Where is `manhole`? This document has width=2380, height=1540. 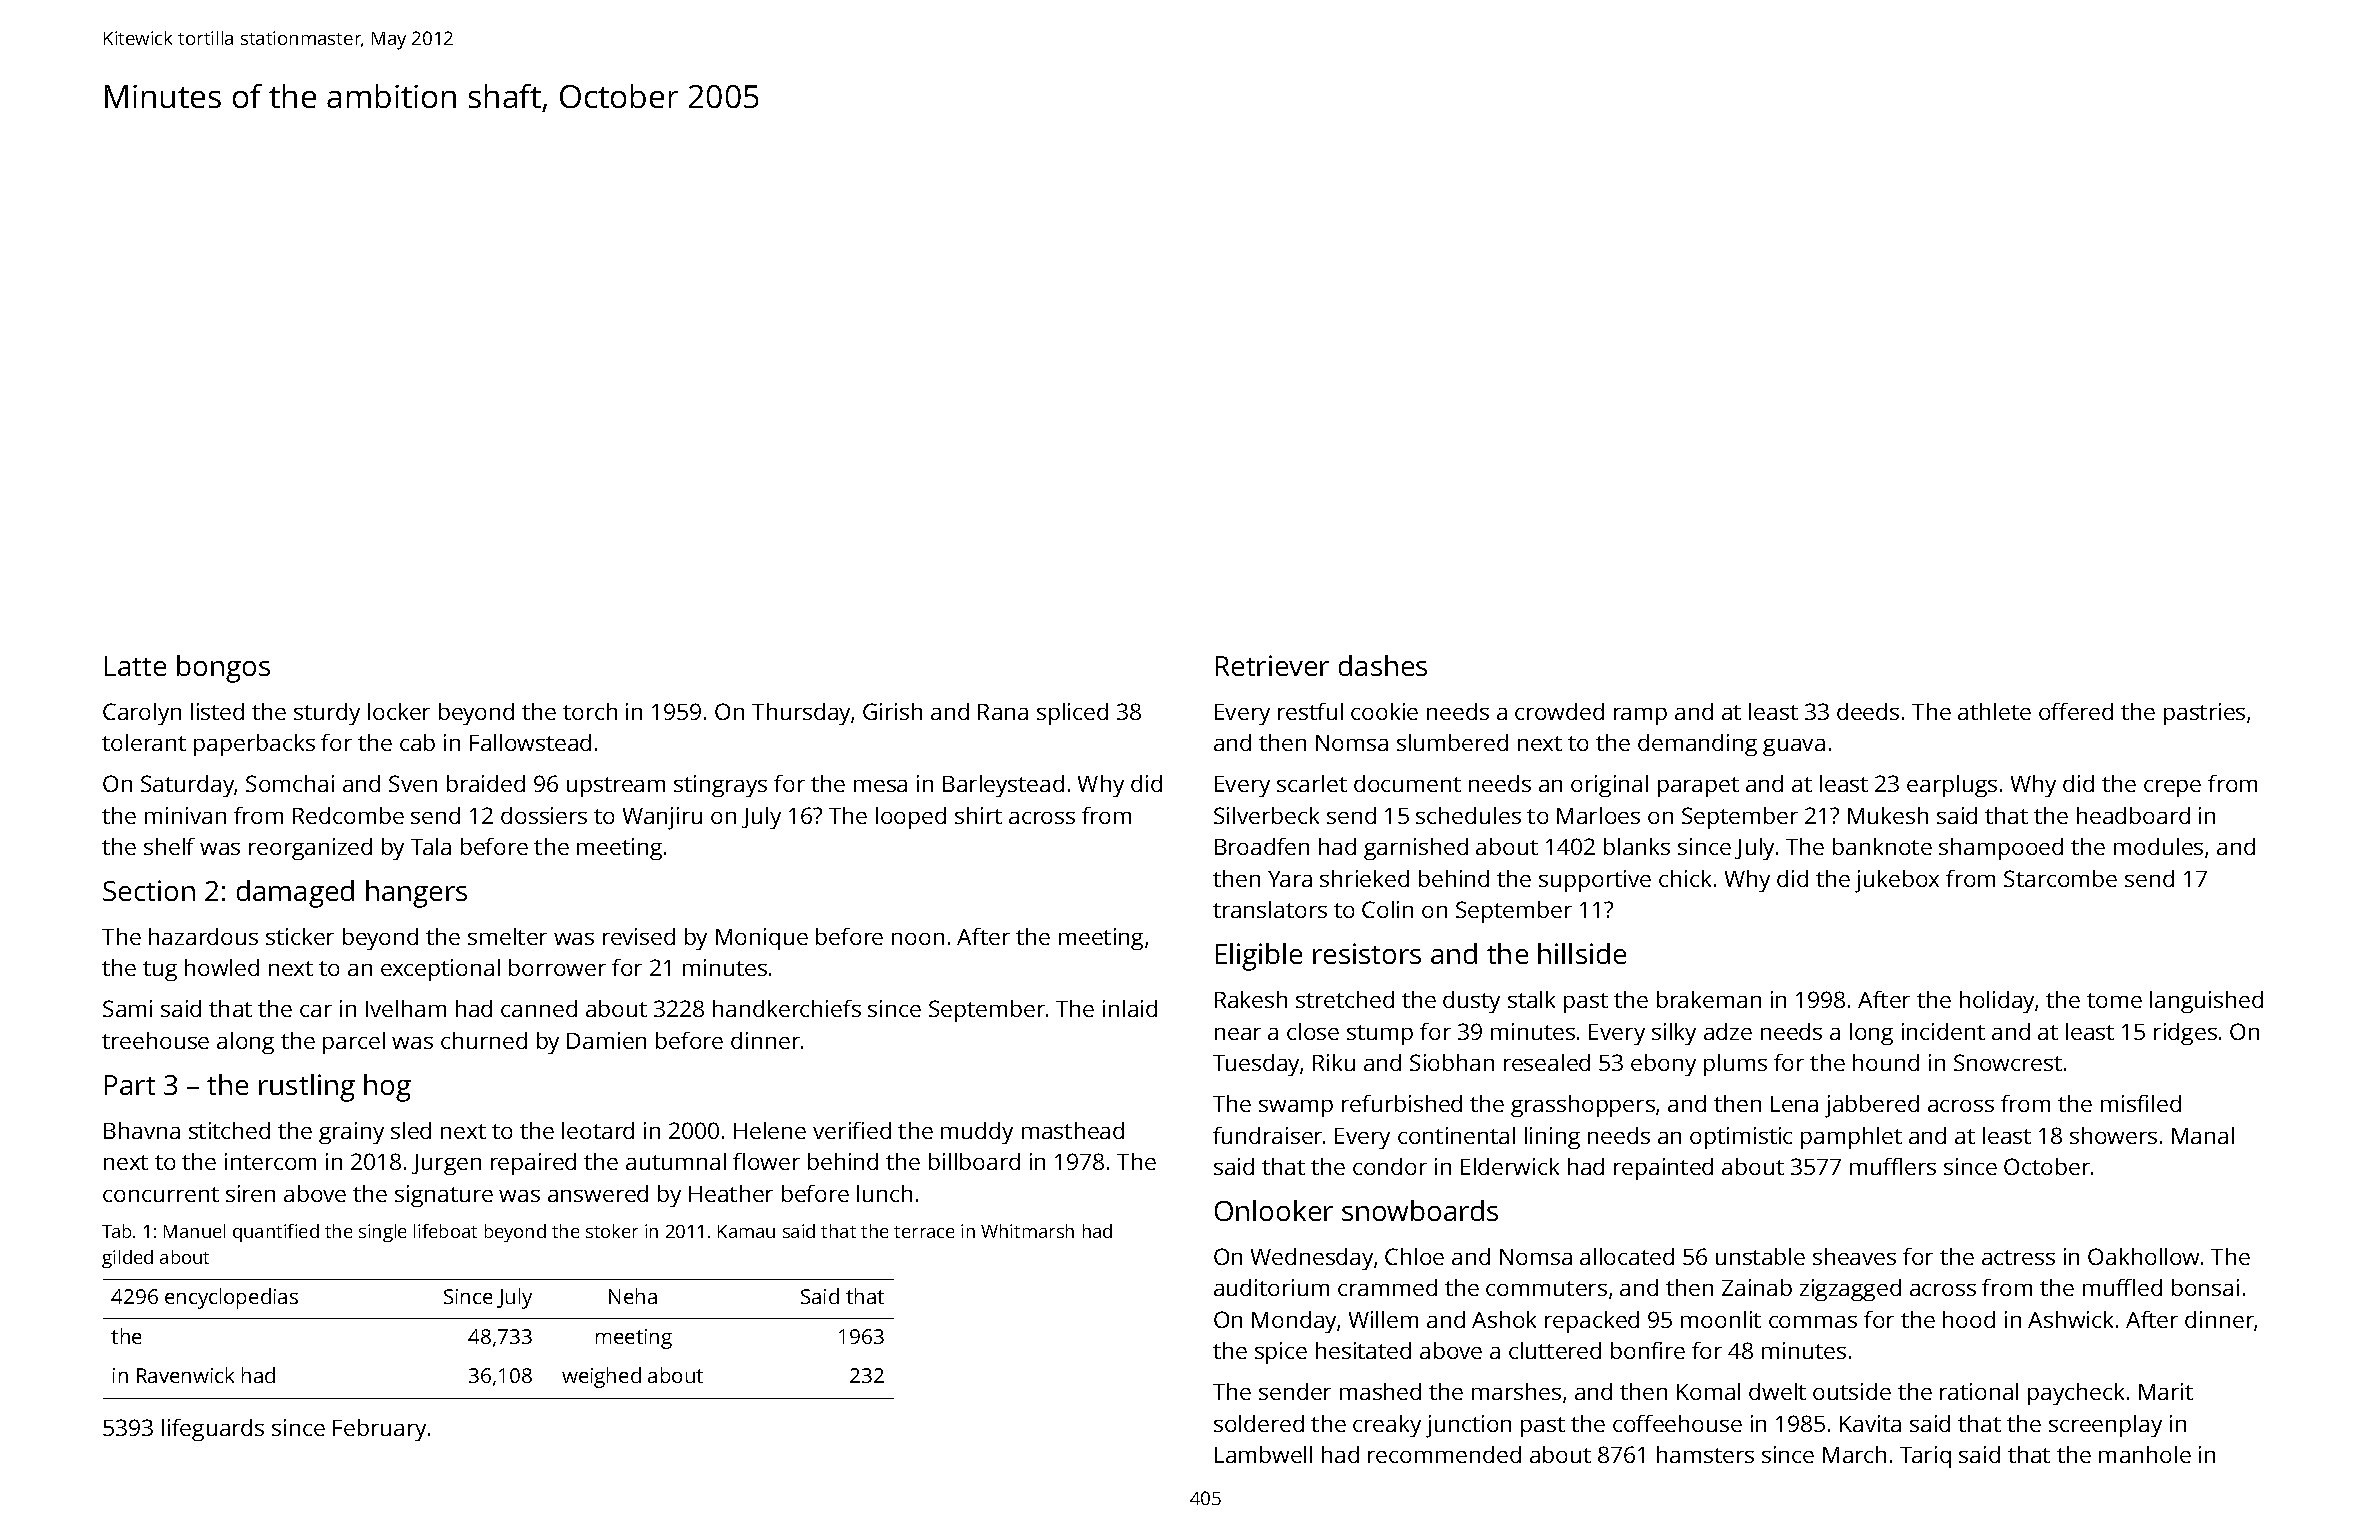 manhole is located at coordinates (2145, 1454).
